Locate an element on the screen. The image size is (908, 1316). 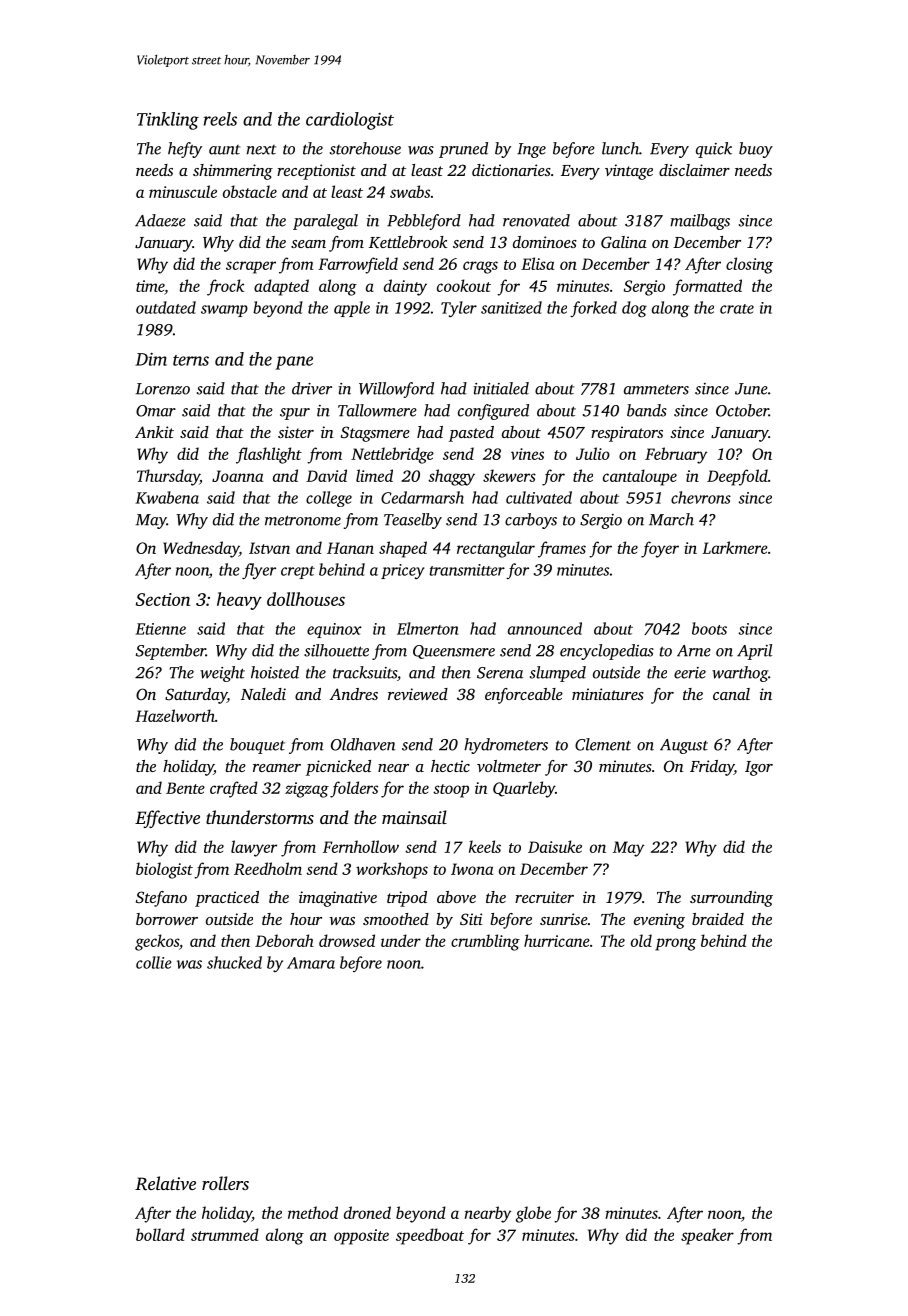
pruned is located at coordinates (463, 150).
